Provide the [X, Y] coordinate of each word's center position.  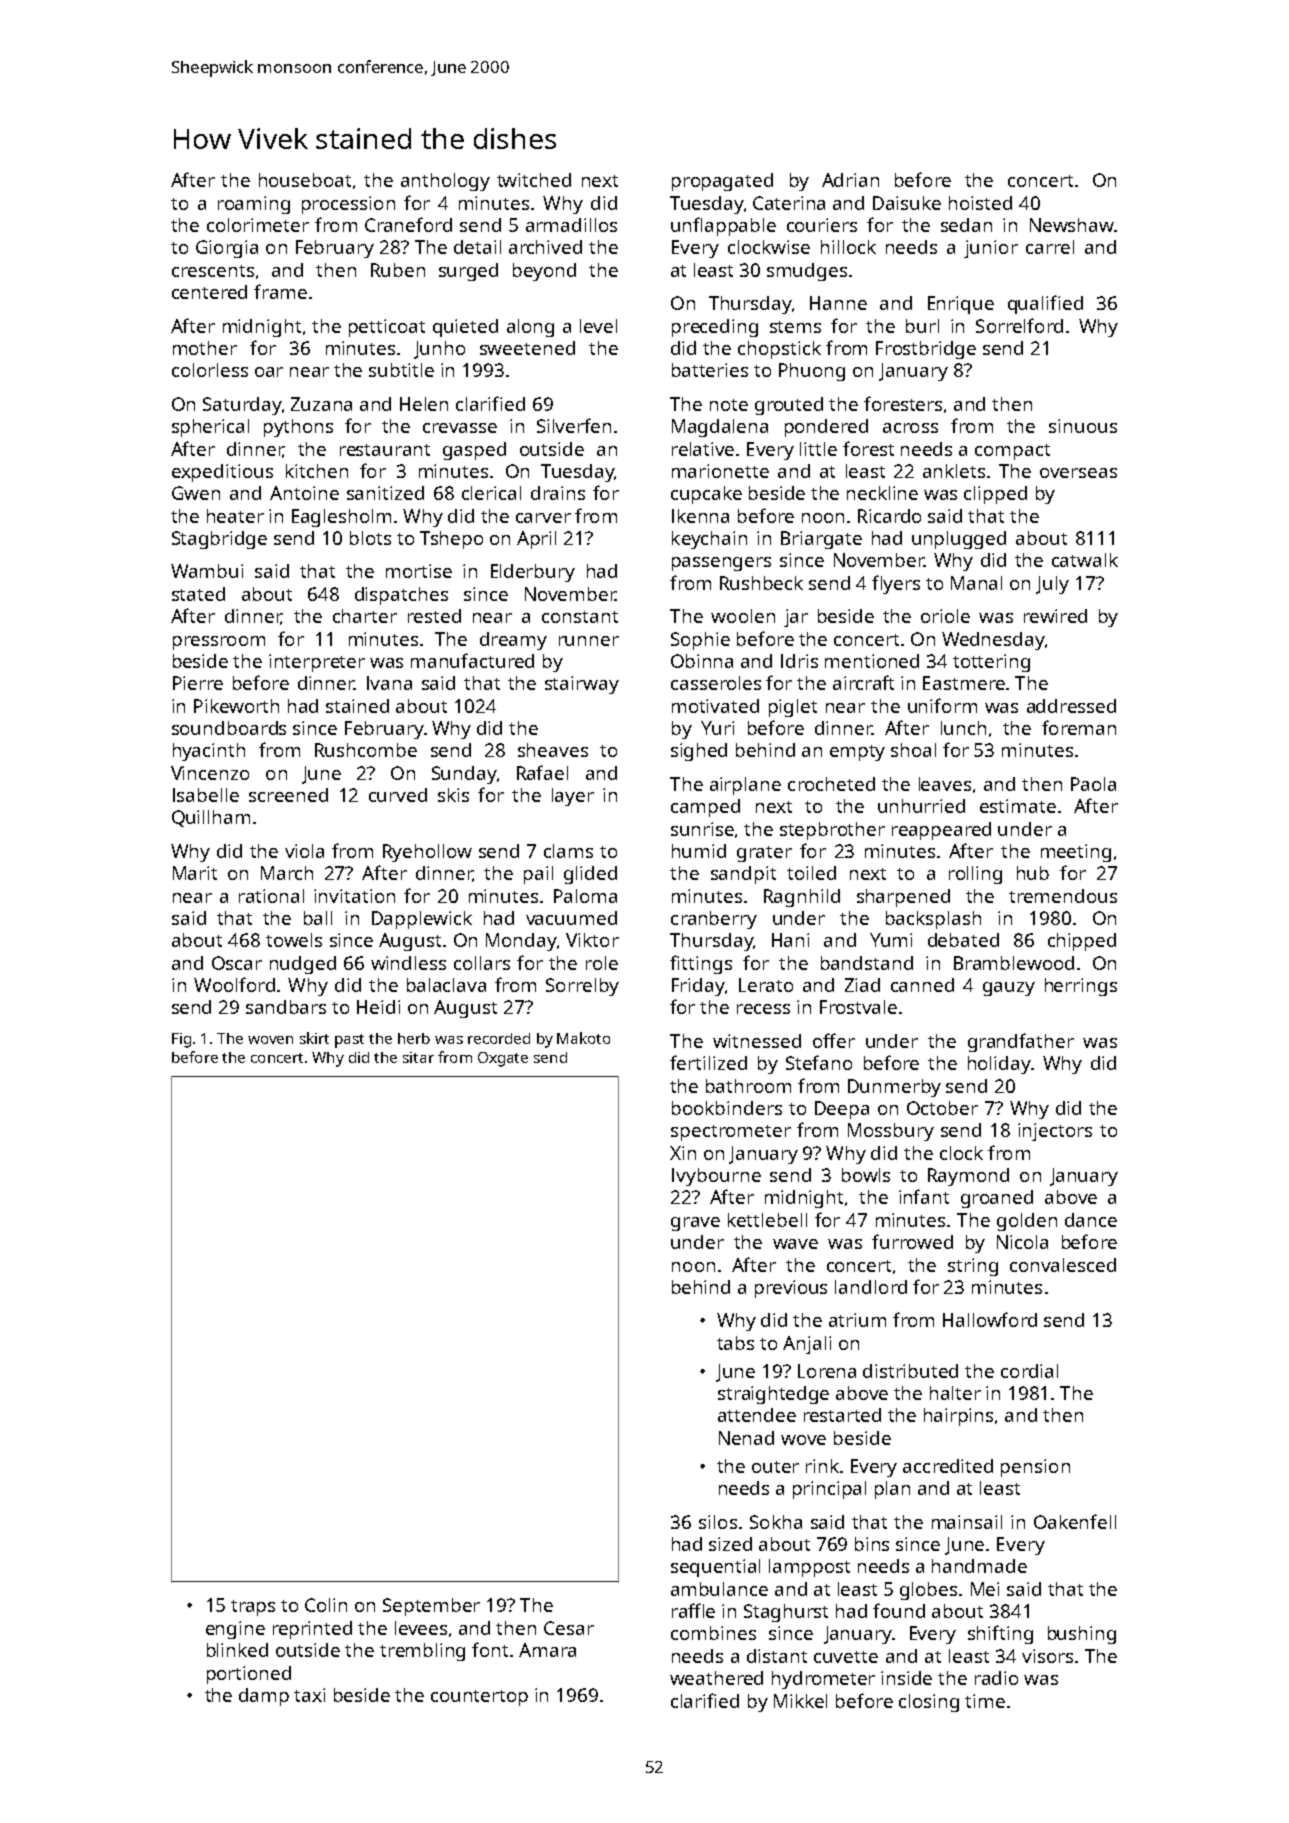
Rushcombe [366, 750]
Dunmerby [894, 1088]
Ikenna [700, 516]
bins [872, 1544]
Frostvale [858, 1007]
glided [590, 875]
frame [280, 291]
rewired [1055, 616]
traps [253, 1608]
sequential [715, 1568]
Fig [181, 1040]
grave [695, 1224]
